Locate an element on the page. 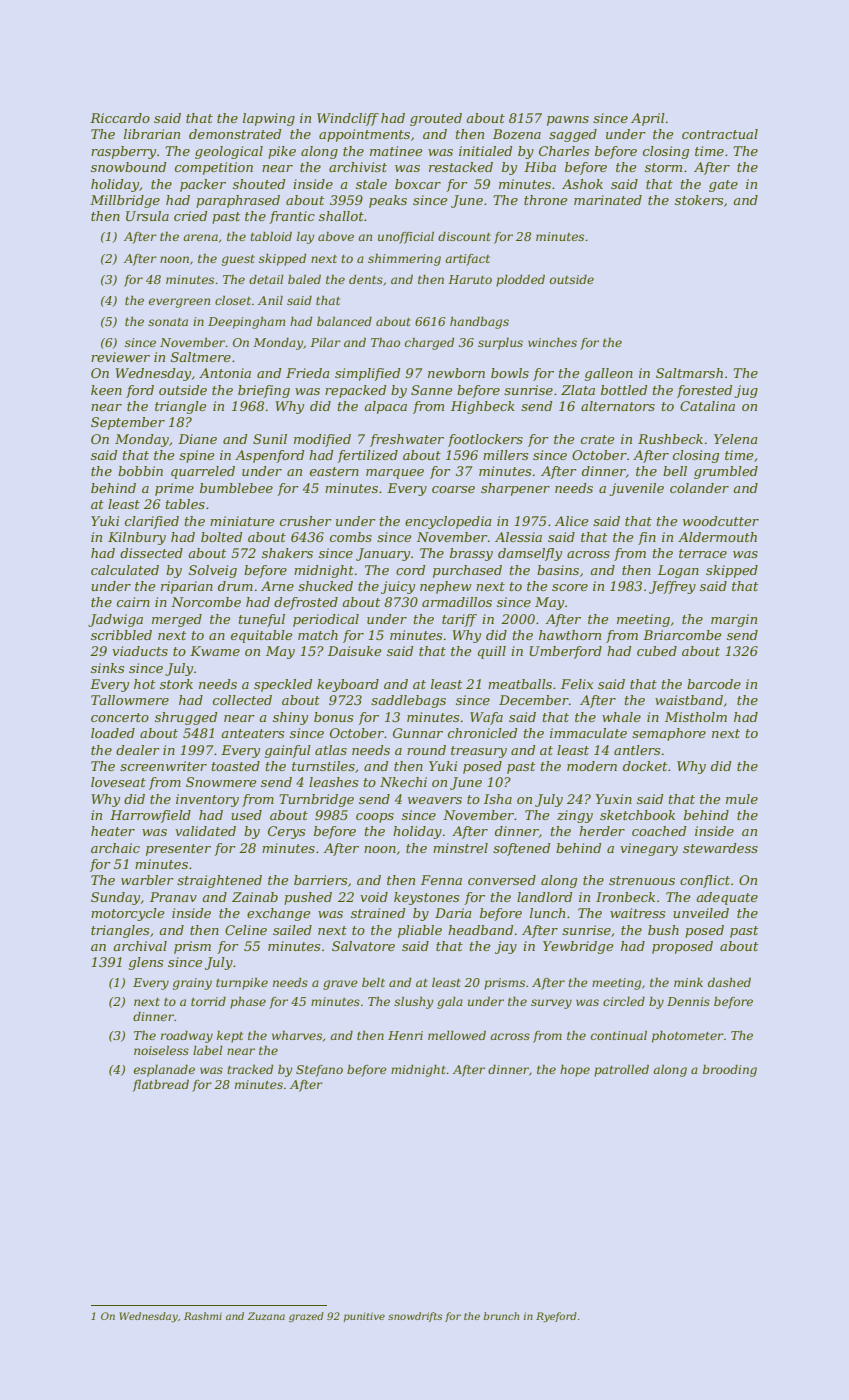  Aldermouth is located at coordinates (717, 537).
